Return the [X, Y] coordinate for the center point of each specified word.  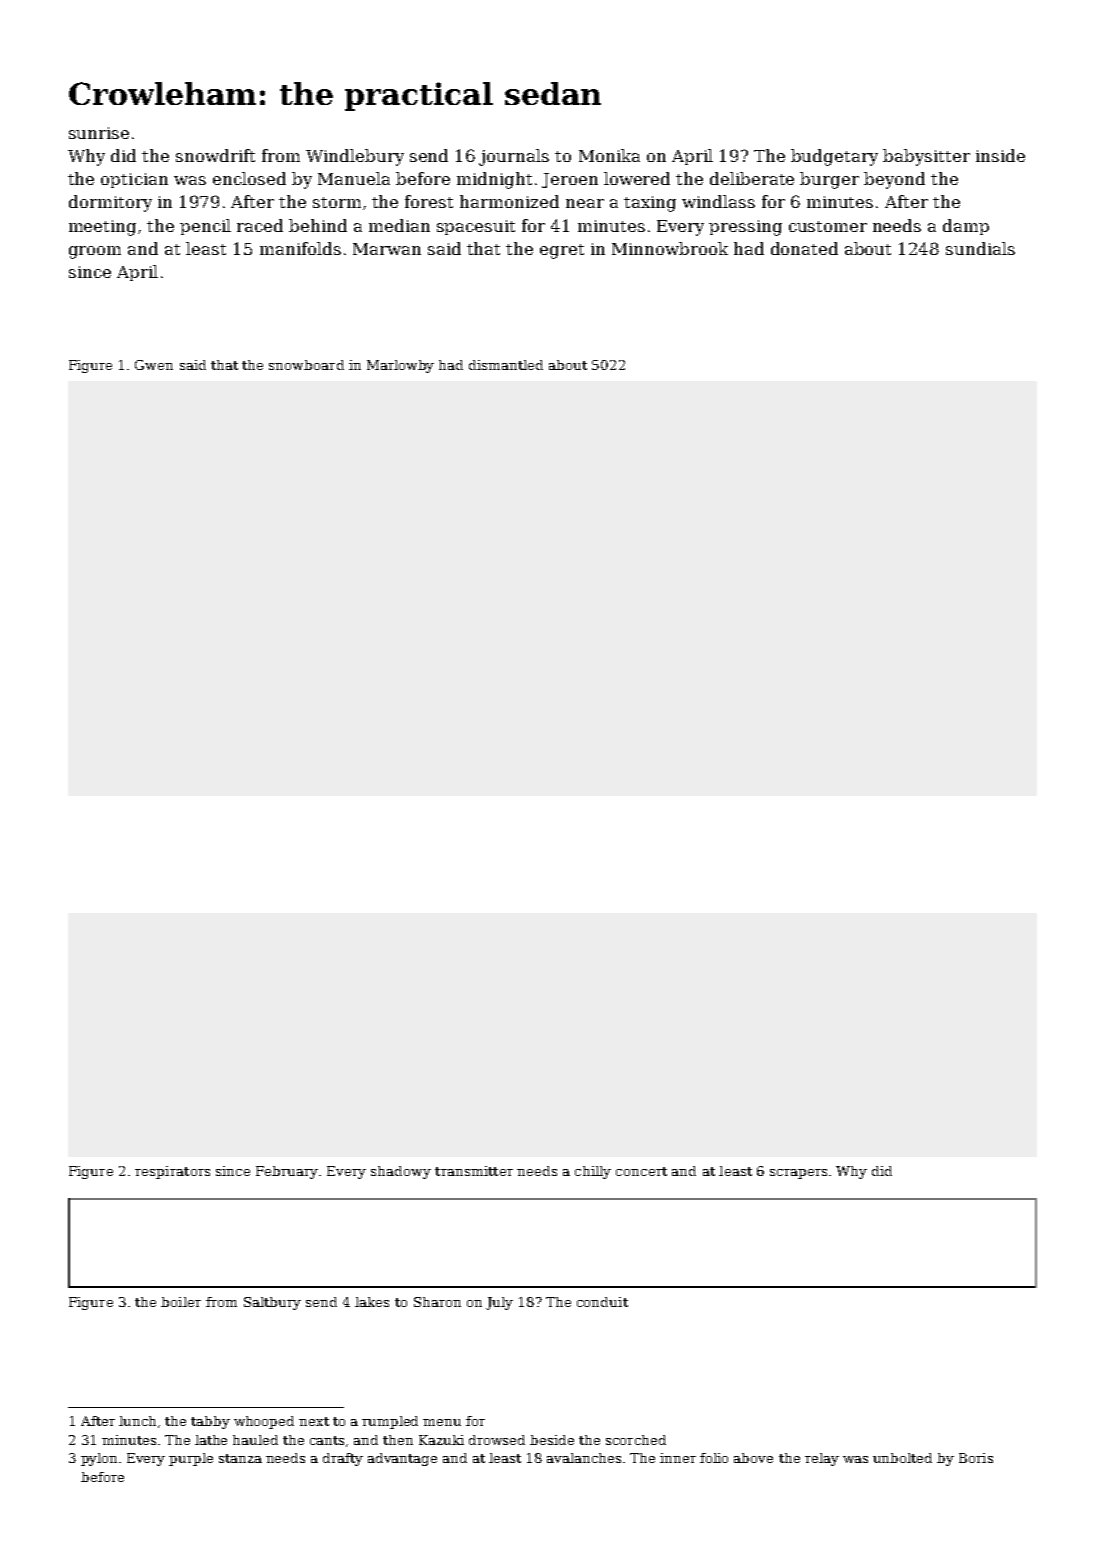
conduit [602, 1302]
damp [966, 227]
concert [641, 1171]
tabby [210, 1422]
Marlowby [400, 366]
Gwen [154, 365]
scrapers [798, 1174]
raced [260, 225]
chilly [593, 1172]
